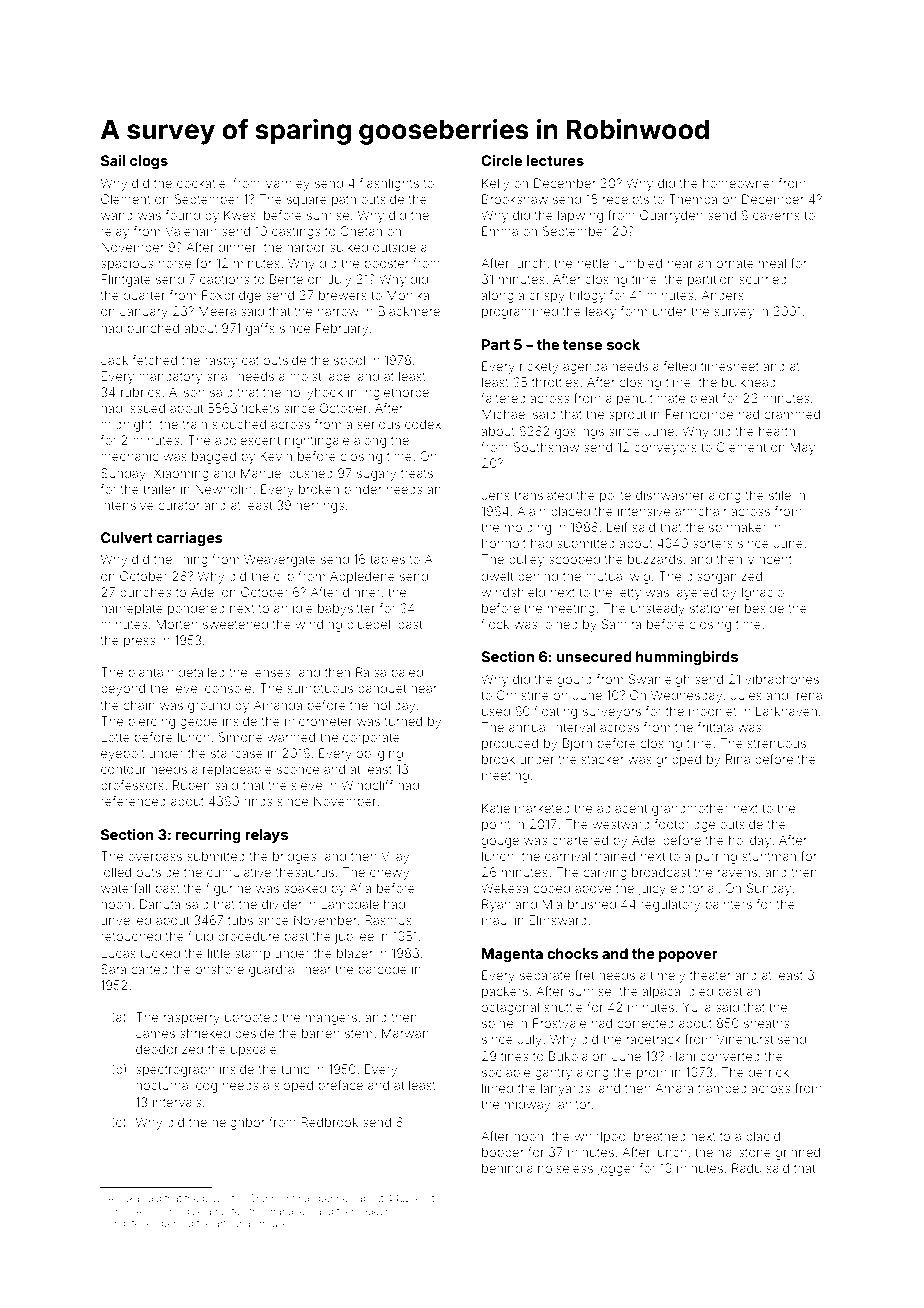  I want to click on brightened, so click(133, 1224).
